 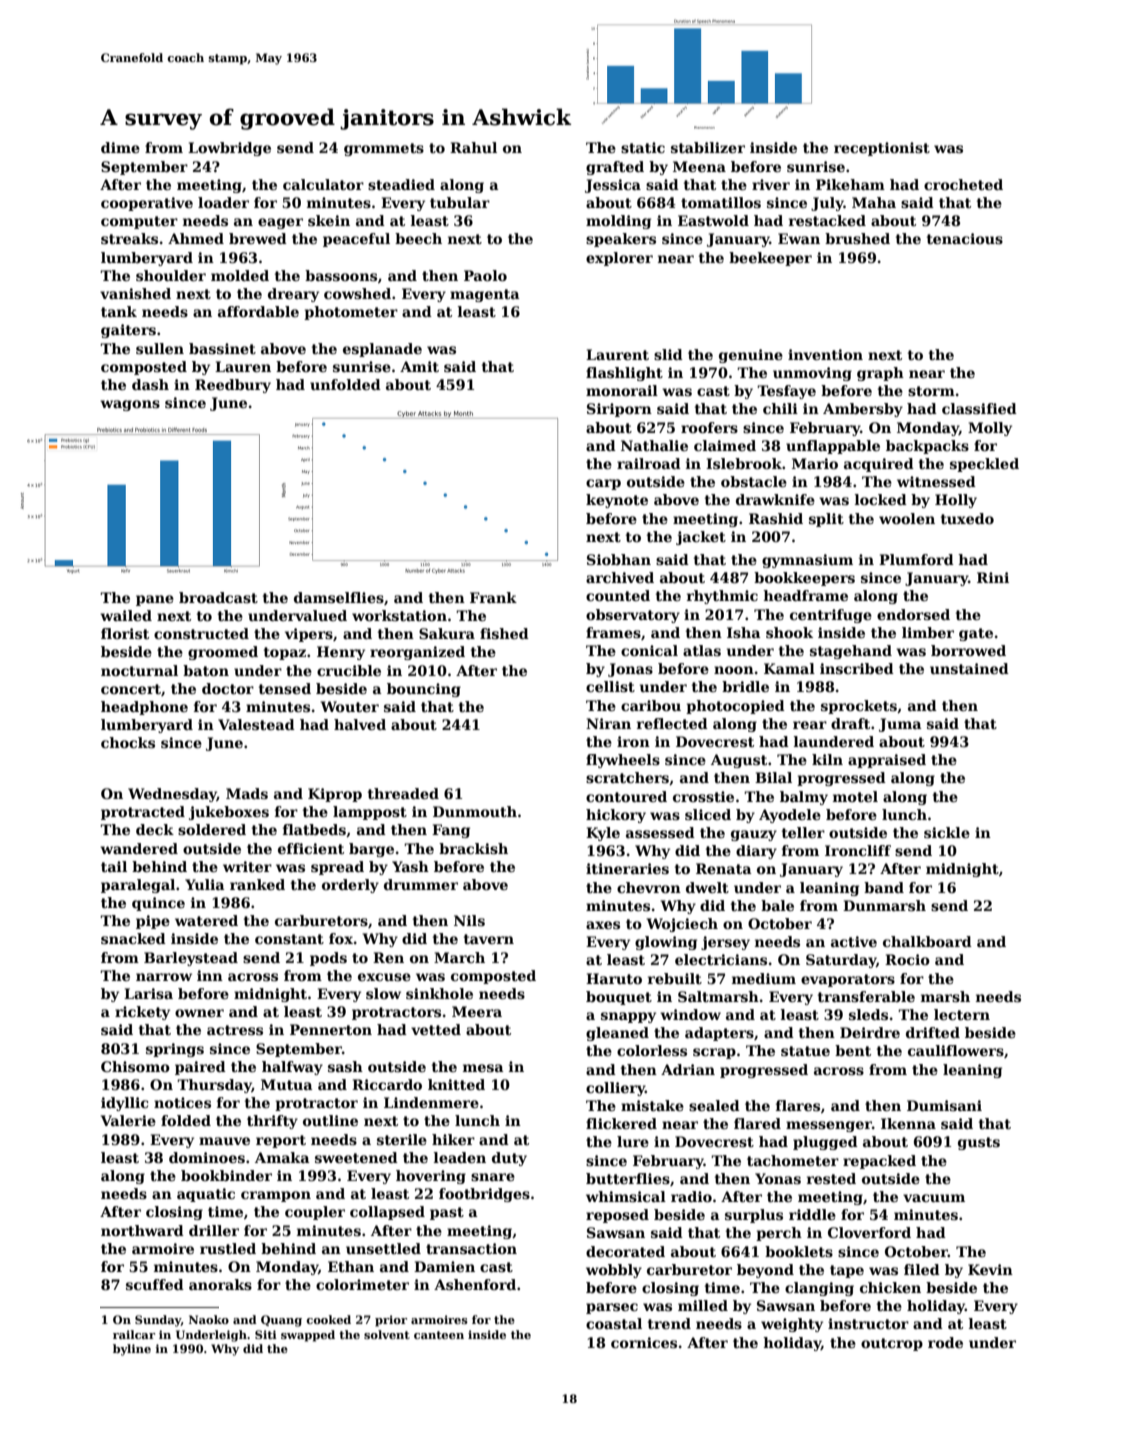 I want to click on loader, so click(x=223, y=202).
